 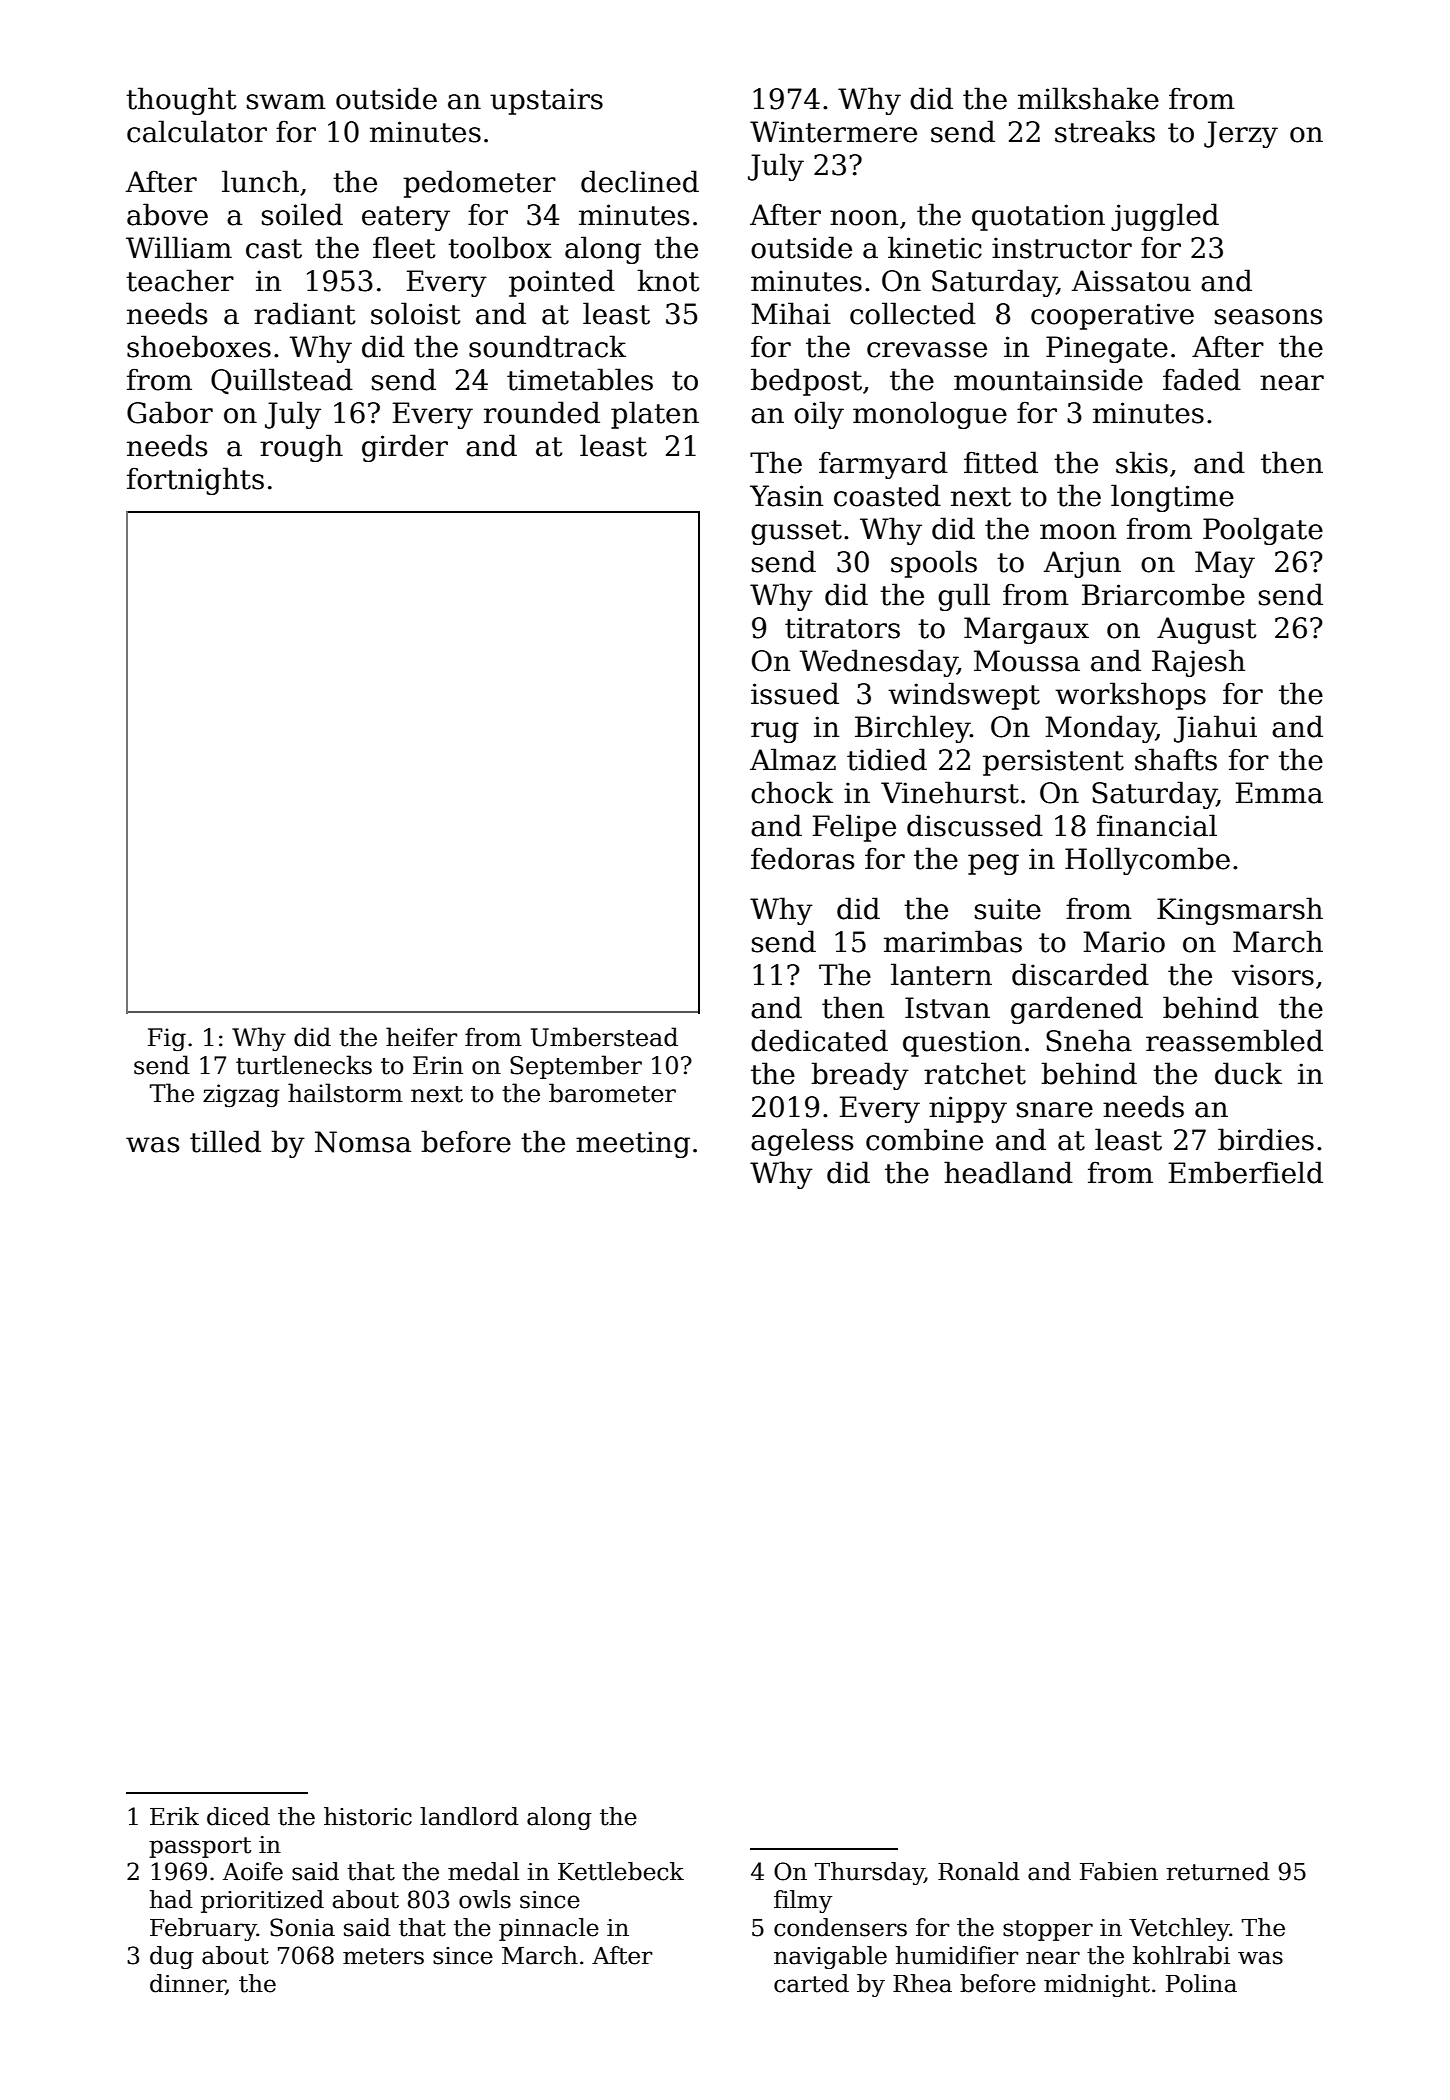 I want to click on skis, so click(x=1142, y=462).
